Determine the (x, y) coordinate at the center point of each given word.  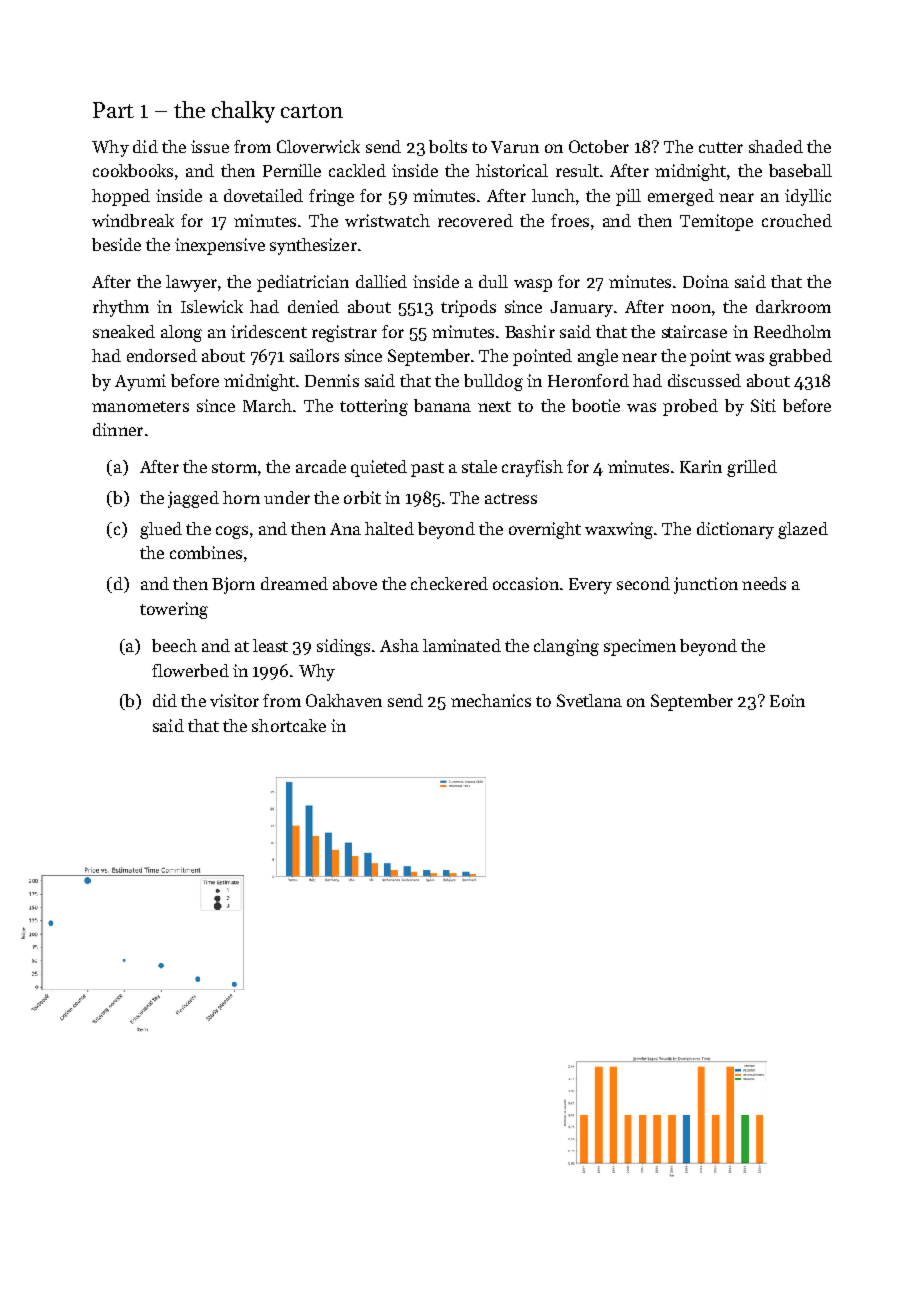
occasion (526, 583)
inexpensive (220, 246)
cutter (721, 147)
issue (210, 146)
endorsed (162, 355)
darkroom (793, 306)
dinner (118, 429)
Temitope (716, 222)
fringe (331, 197)
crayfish (532, 468)
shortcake (289, 725)
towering (174, 610)
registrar (344, 333)
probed (690, 407)
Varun (515, 147)
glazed (803, 530)
